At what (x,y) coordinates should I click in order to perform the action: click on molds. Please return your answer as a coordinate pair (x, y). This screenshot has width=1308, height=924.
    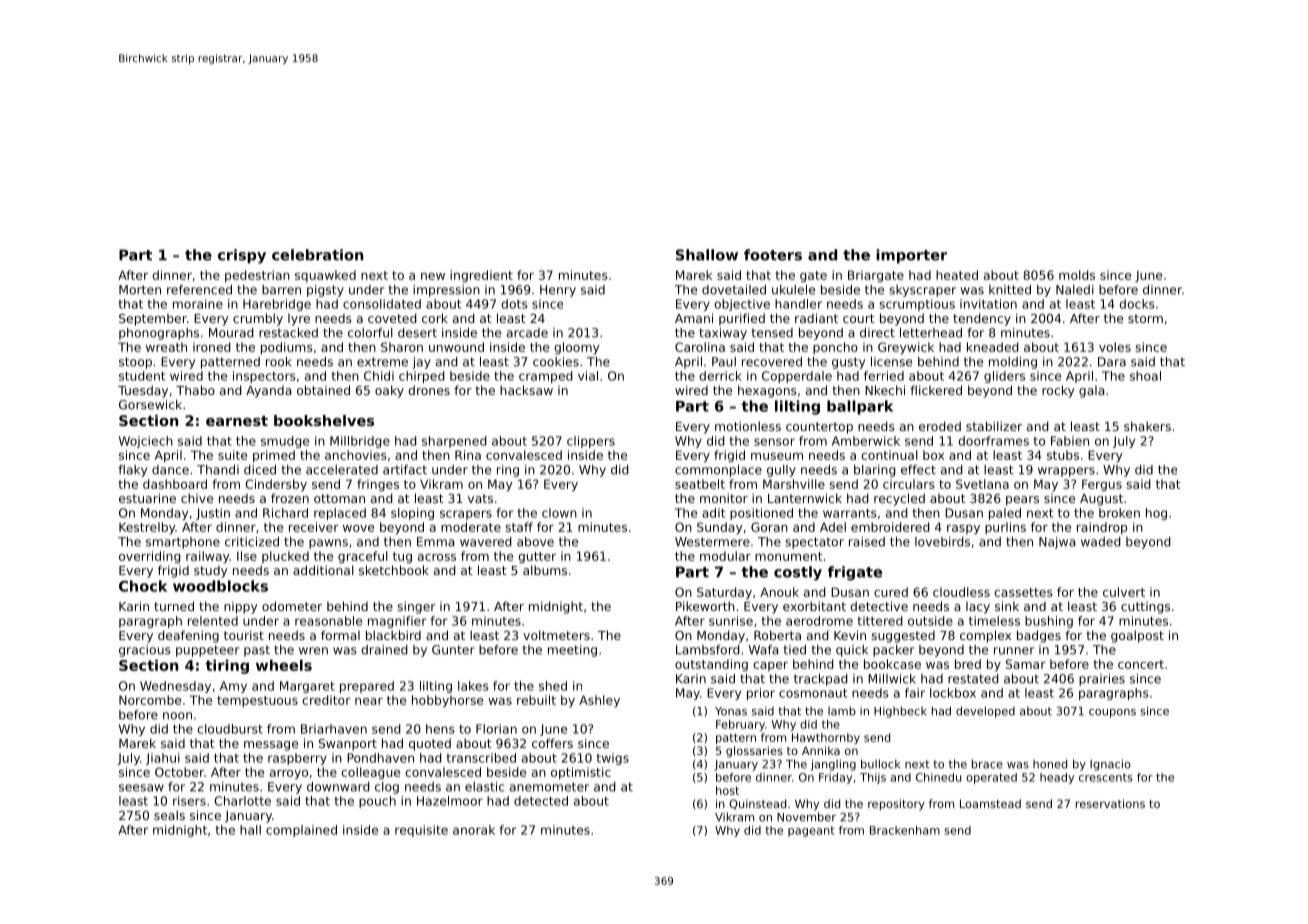
    Looking at the image, I should click on (1077, 275).
